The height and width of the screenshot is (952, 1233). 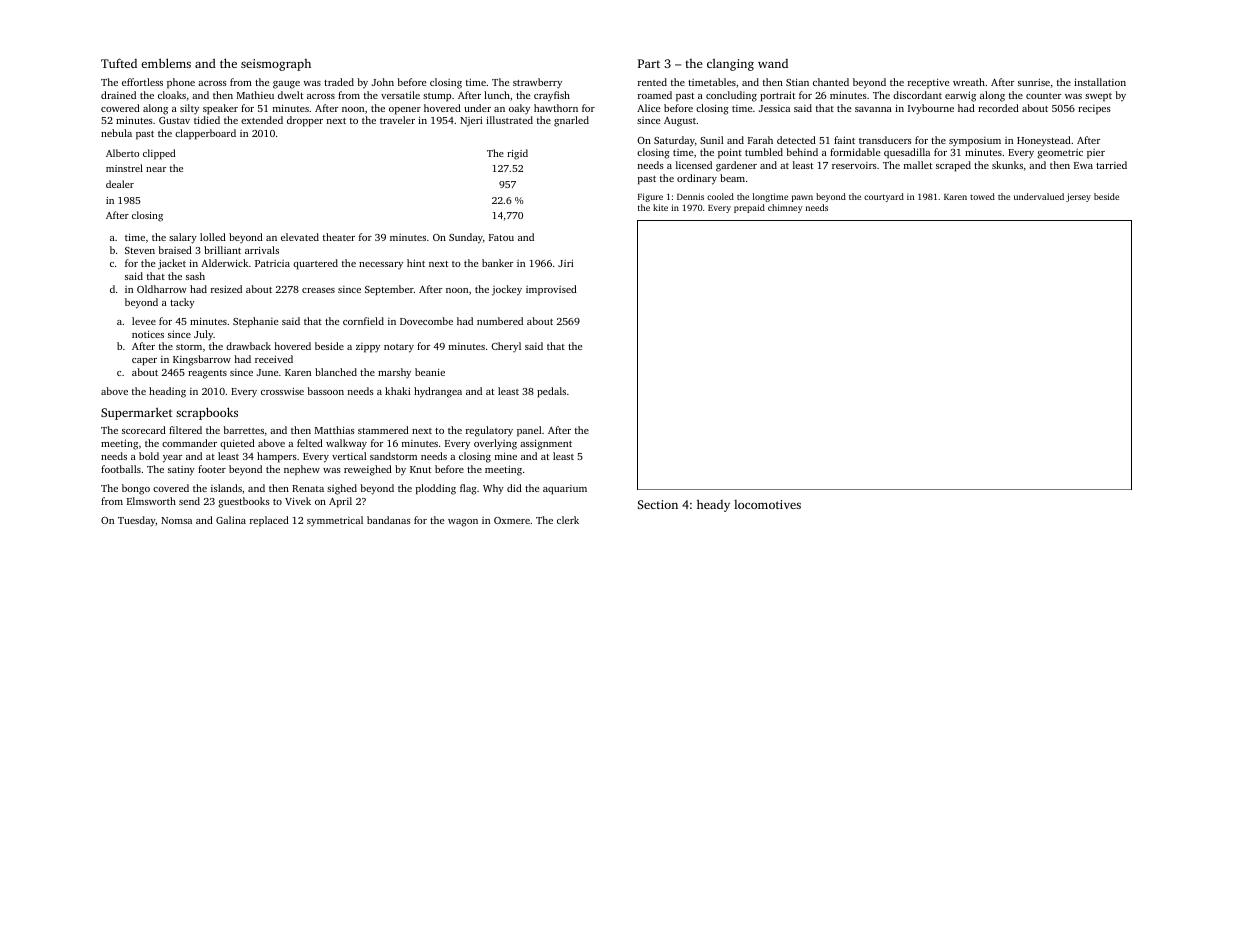 What do you see at coordinates (398, 391) in the screenshot?
I see `khaki` at bounding box center [398, 391].
